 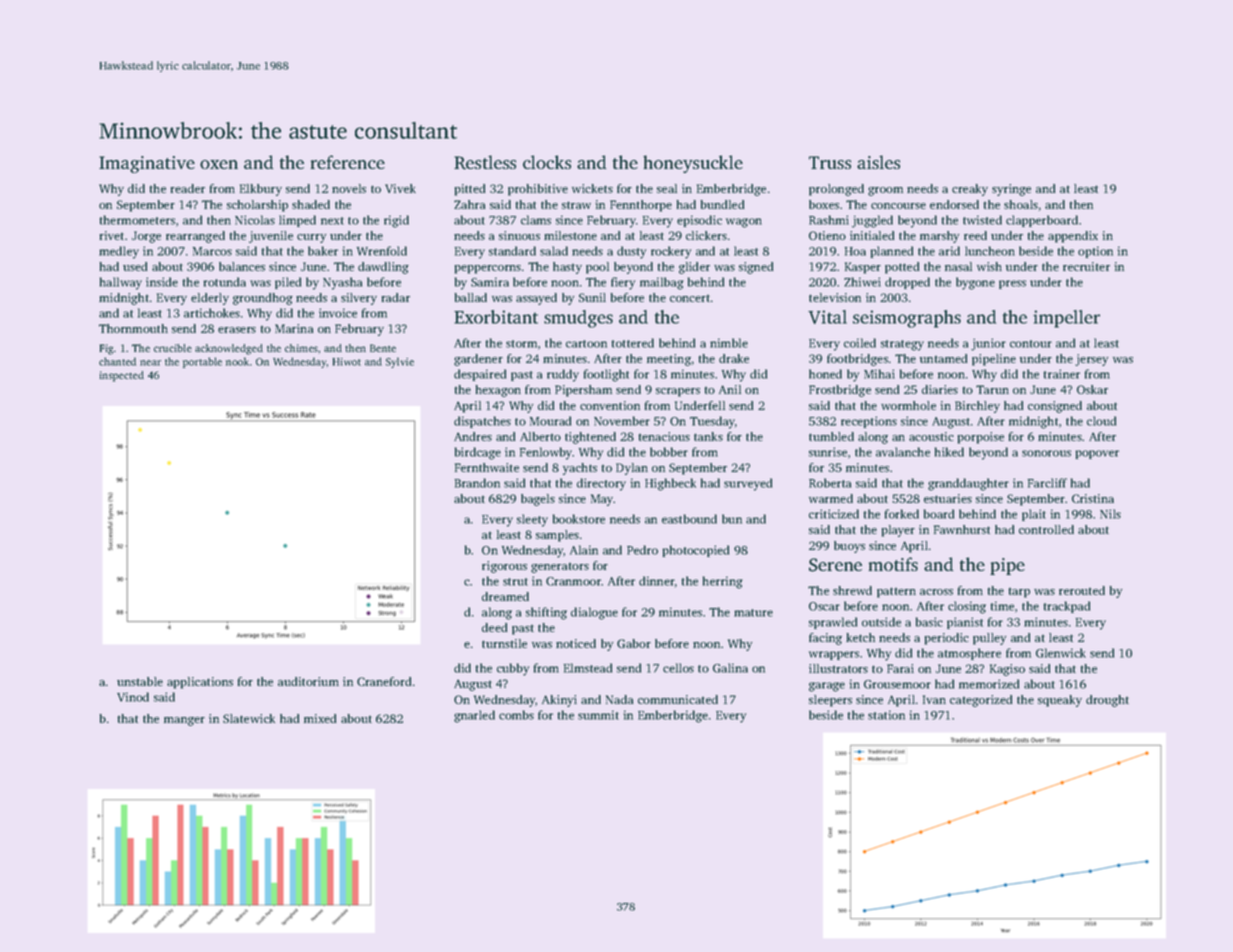 What do you see at coordinates (949, 452) in the screenshot?
I see `hiked` at bounding box center [949, 452].
